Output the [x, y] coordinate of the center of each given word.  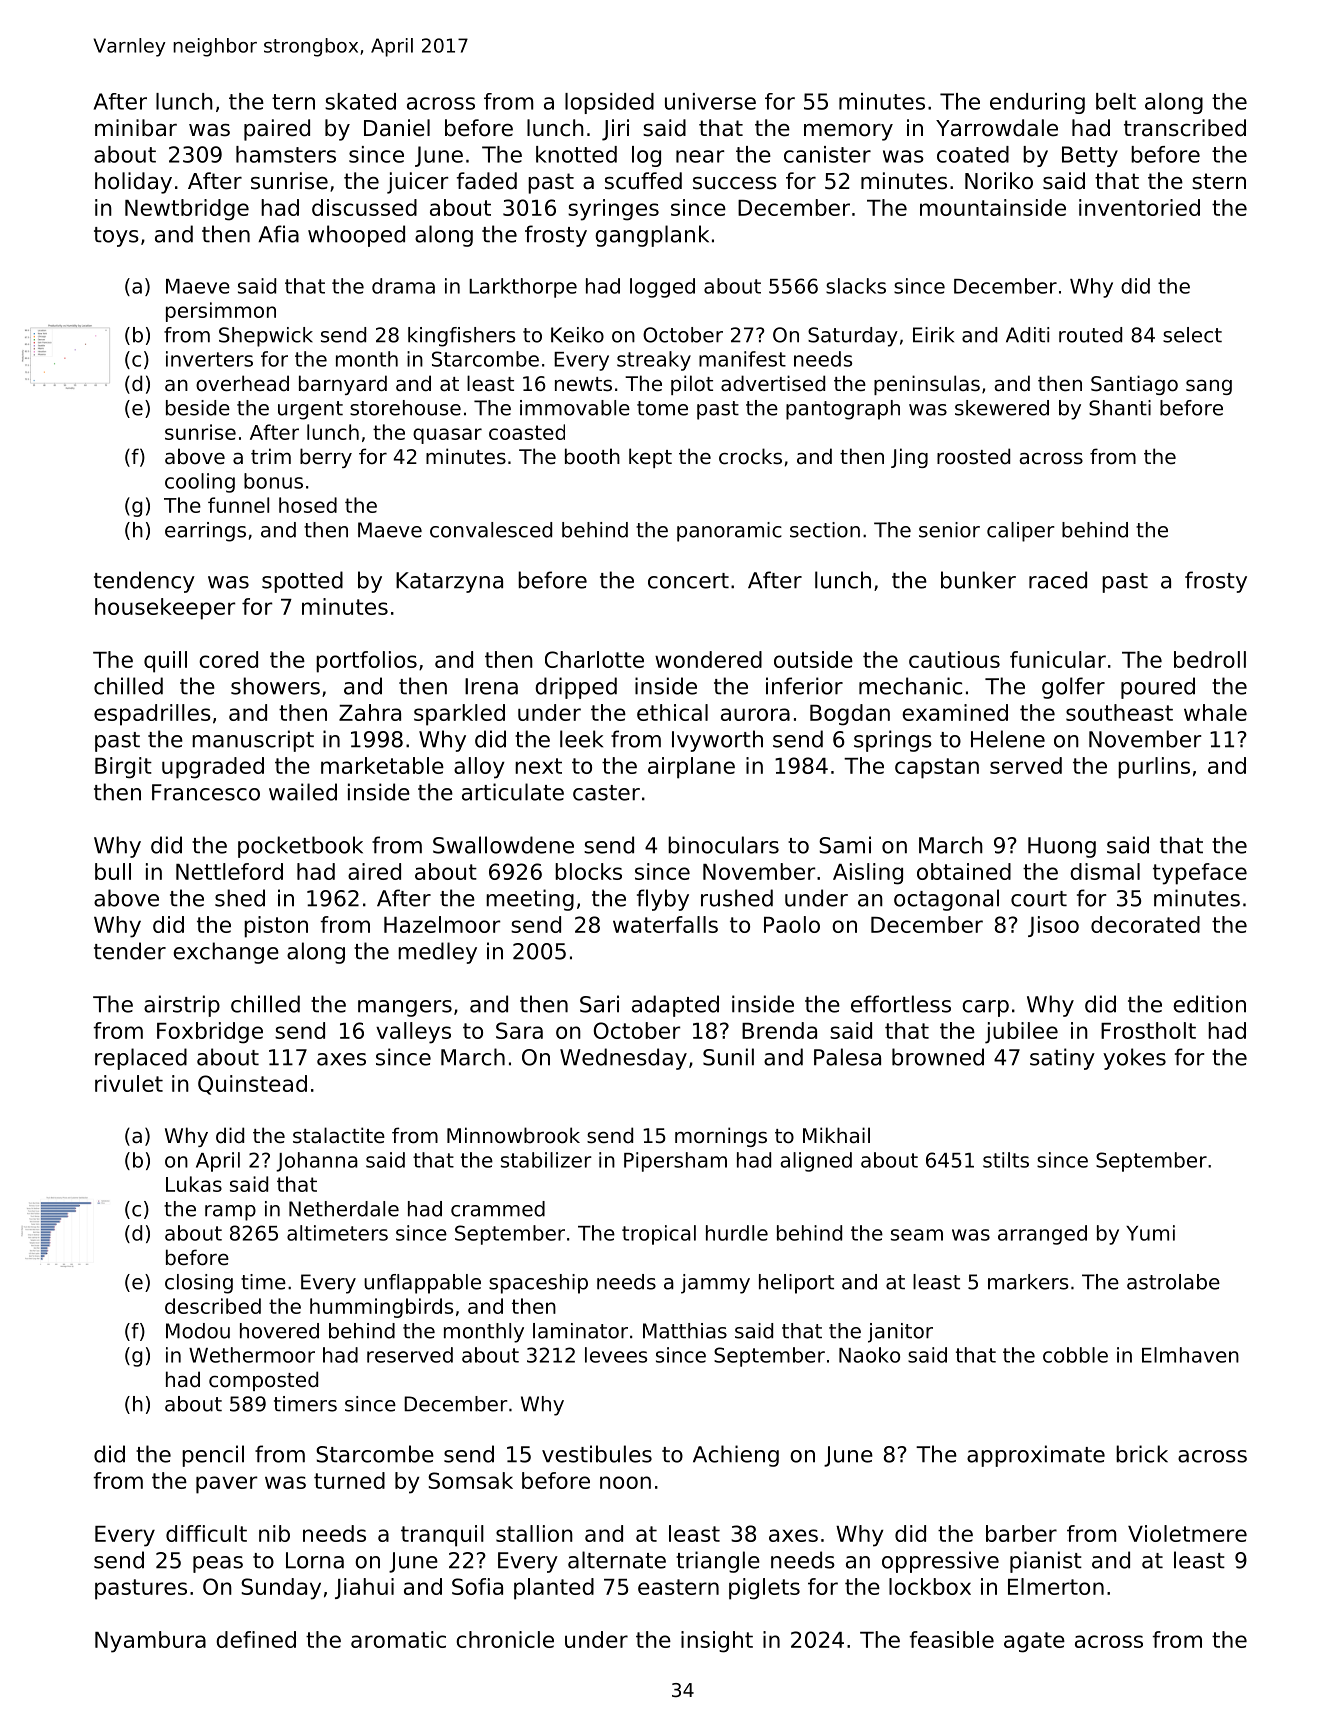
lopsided [609, 103]
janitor [900, 1333]
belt [1116, 101]
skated [360, 101]
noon [625, 1482]
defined [256, 1639]
